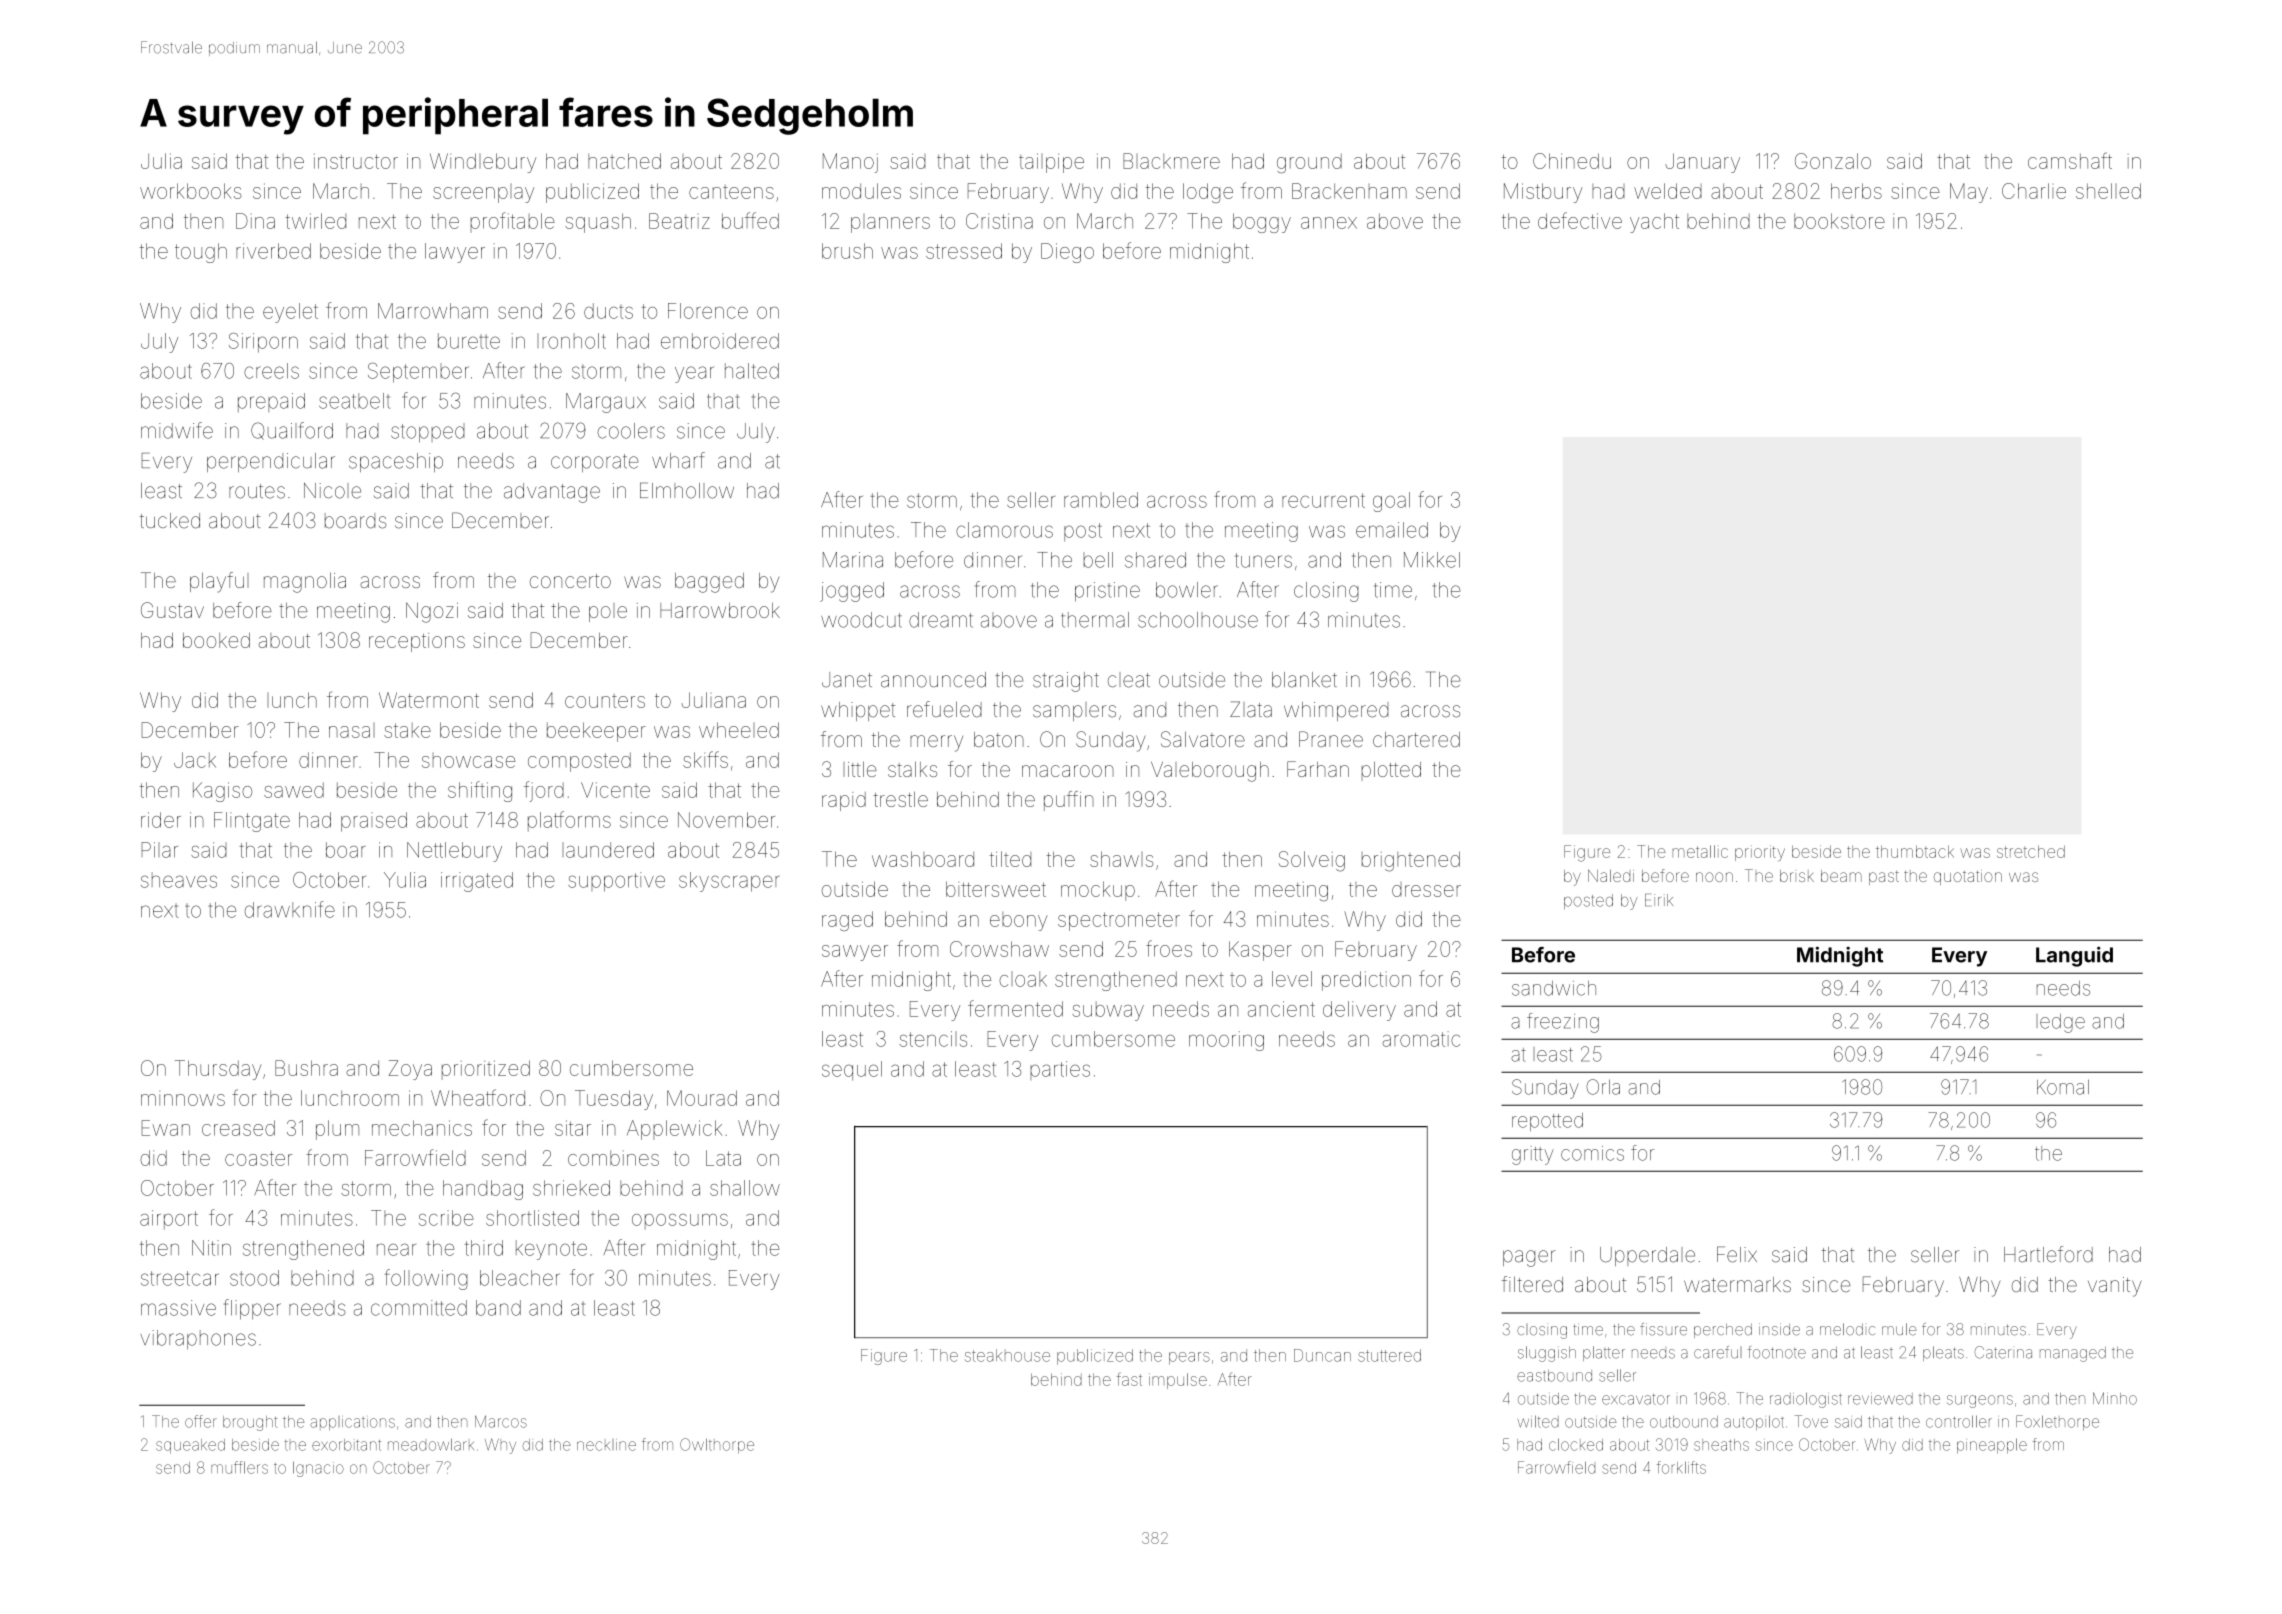 The width and height of the screenshot is (2282, 1614). What do you see at coordinates (1432, 560) in the screenshot?
I see `Mikkel` at bounding box center [1432, 560].
